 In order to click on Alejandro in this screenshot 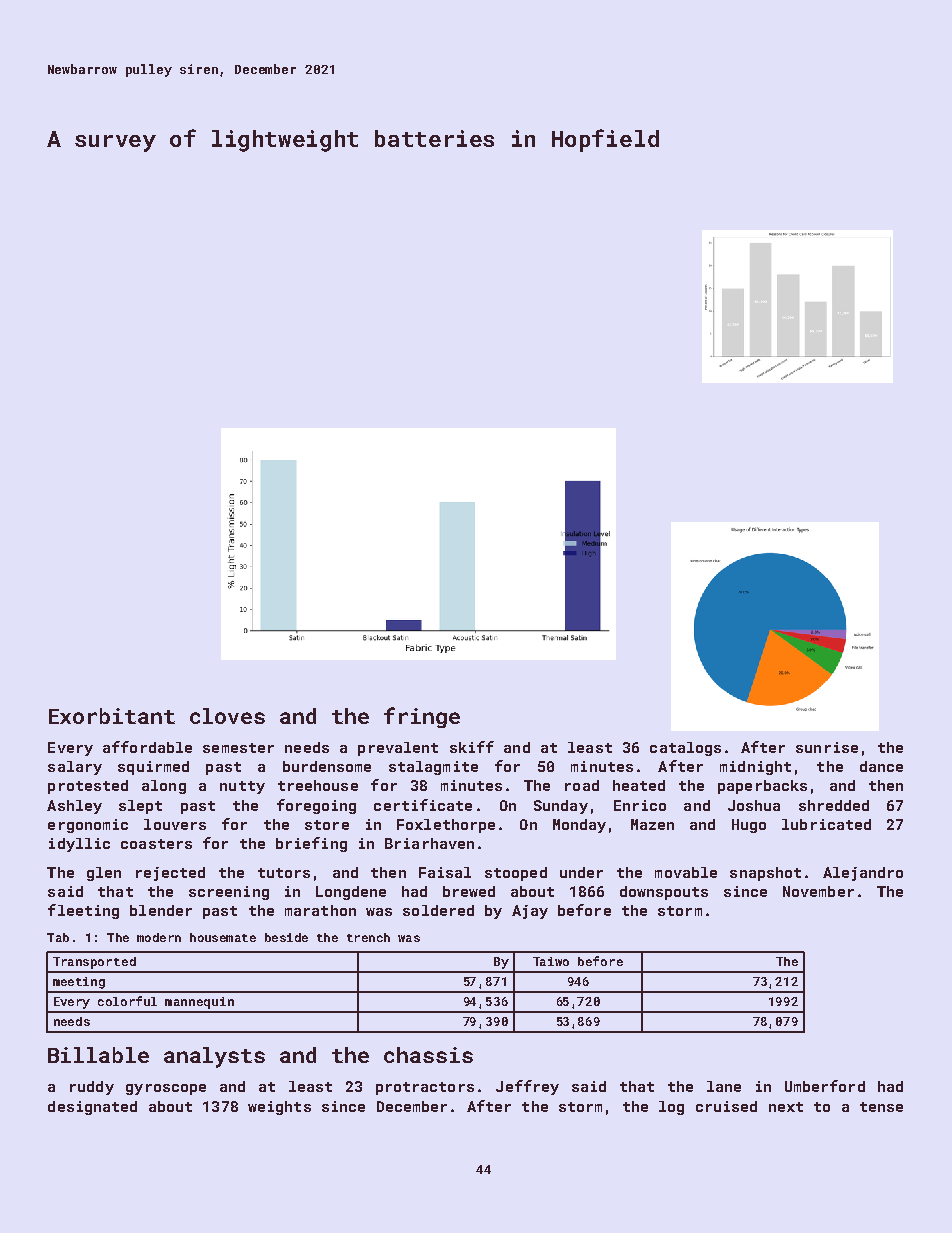, I will do `click(863, 874)`.
